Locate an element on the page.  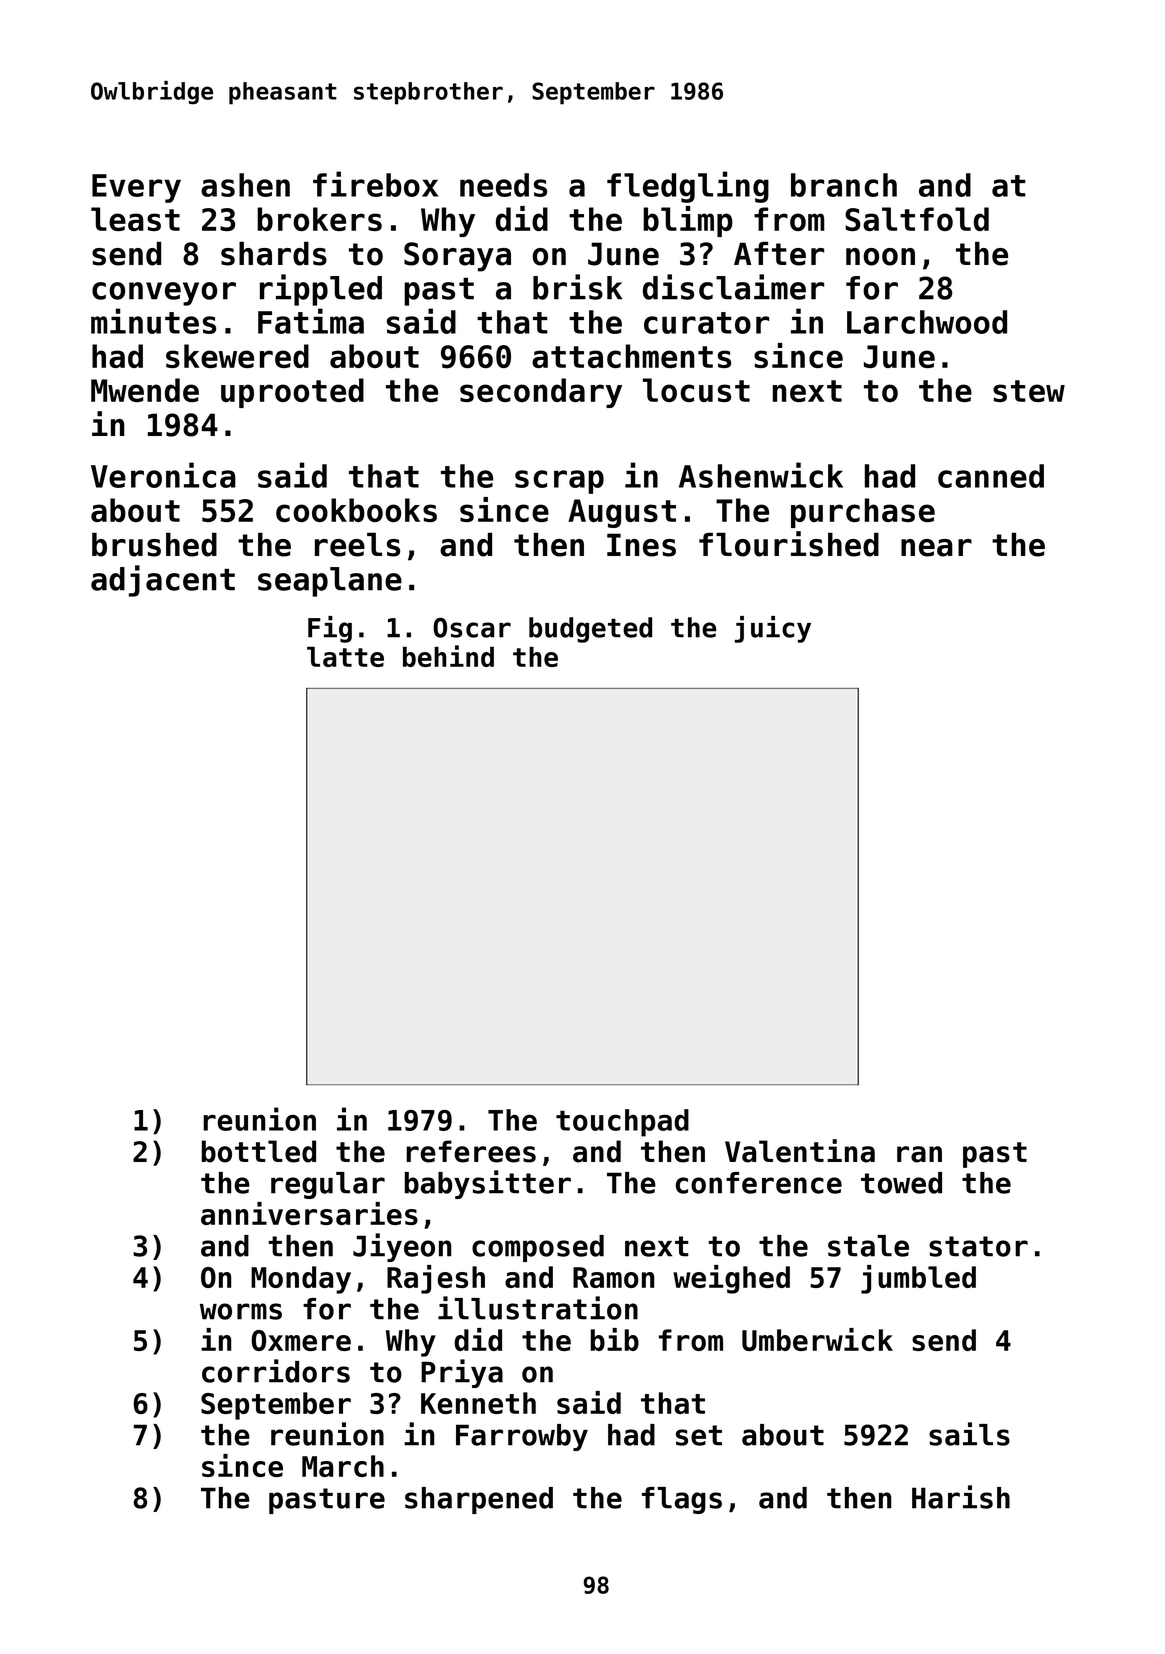
stator is located at coordinates (978, 1246).
